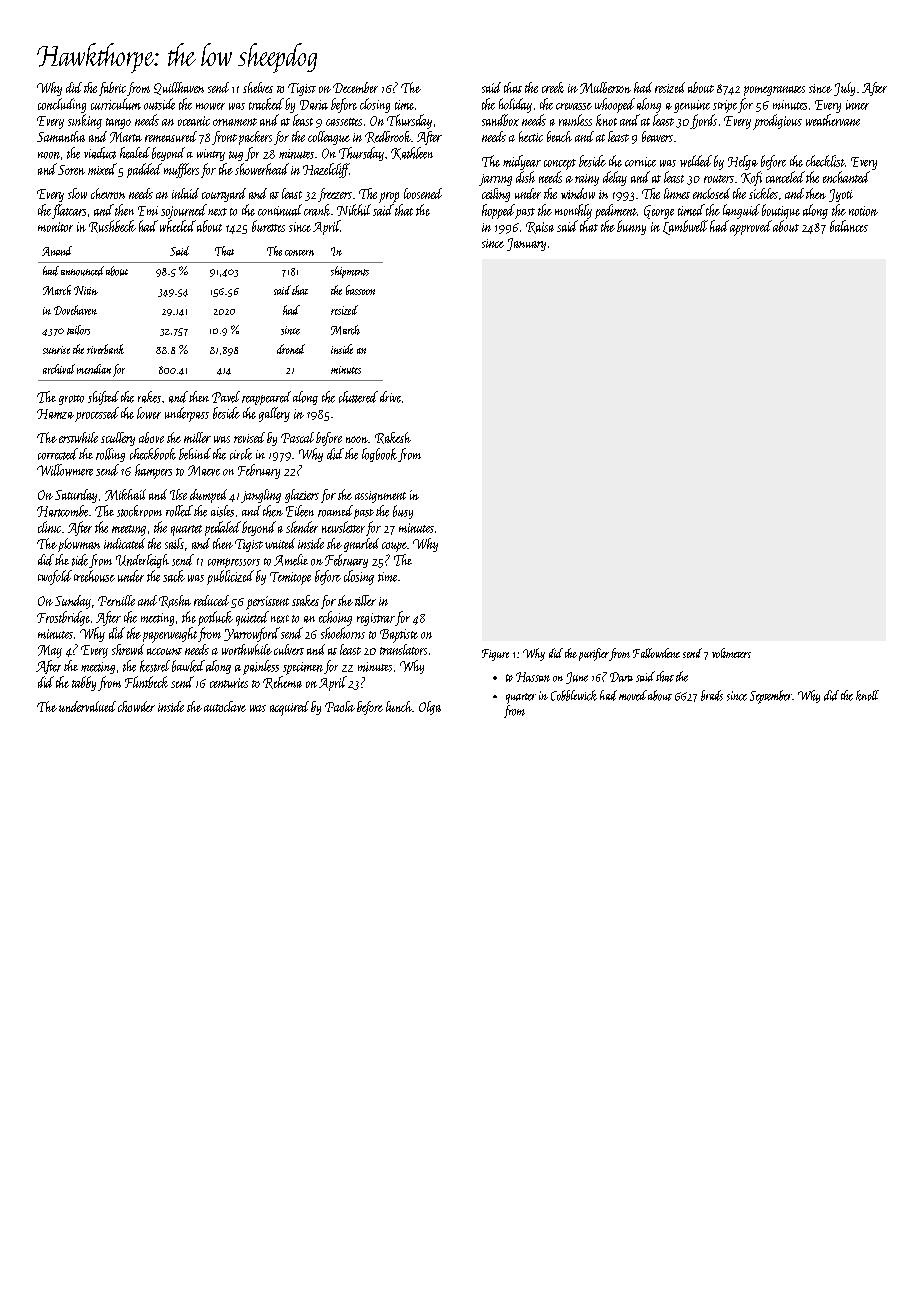 This screenshot has height=1308, width=924. What do you see at coordinates (340, 706) in the screenshot?
I see `Paola` at bounding box center [340, 706].
